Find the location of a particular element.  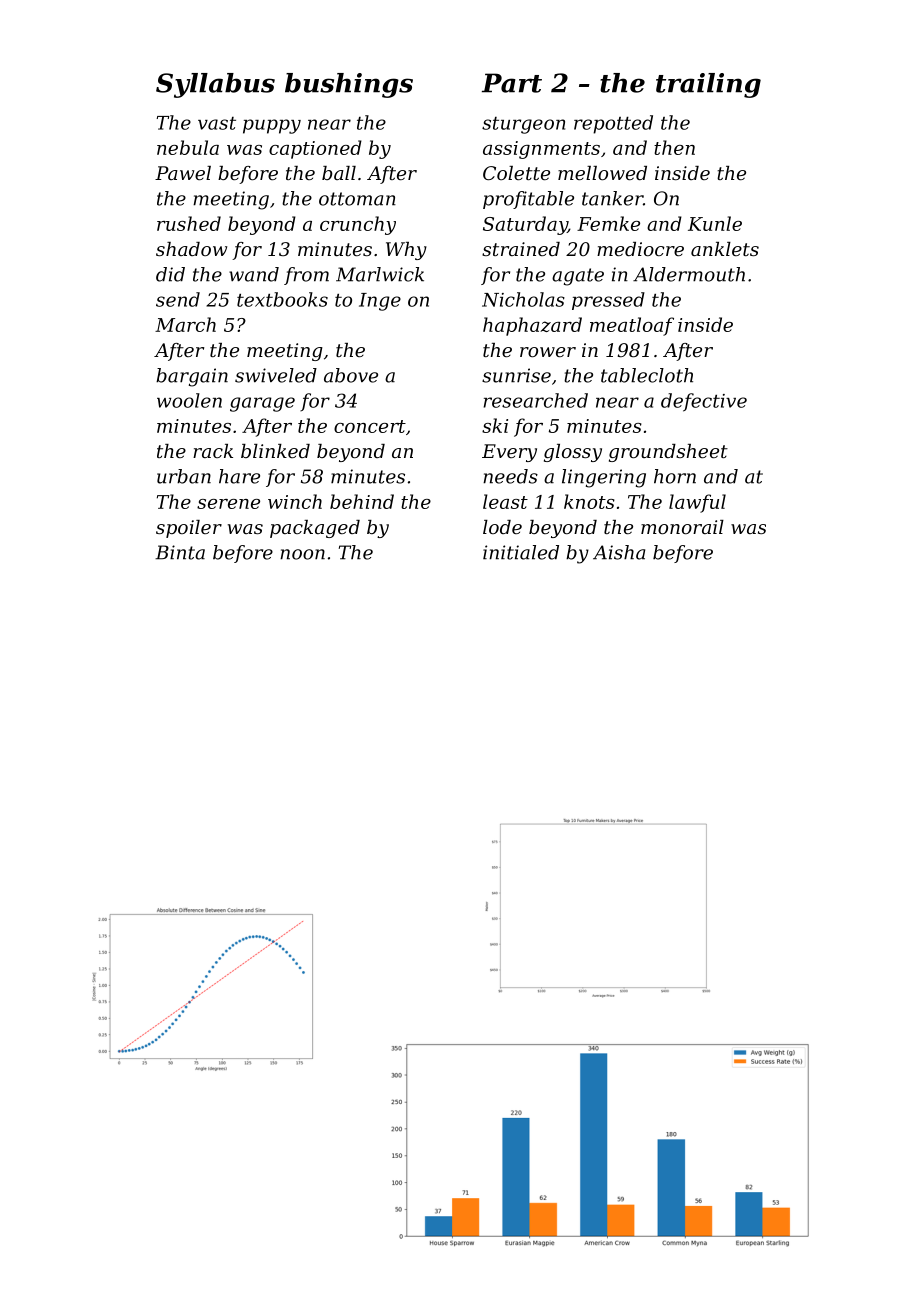

meatloaf is located at coordinates (632, 326).
